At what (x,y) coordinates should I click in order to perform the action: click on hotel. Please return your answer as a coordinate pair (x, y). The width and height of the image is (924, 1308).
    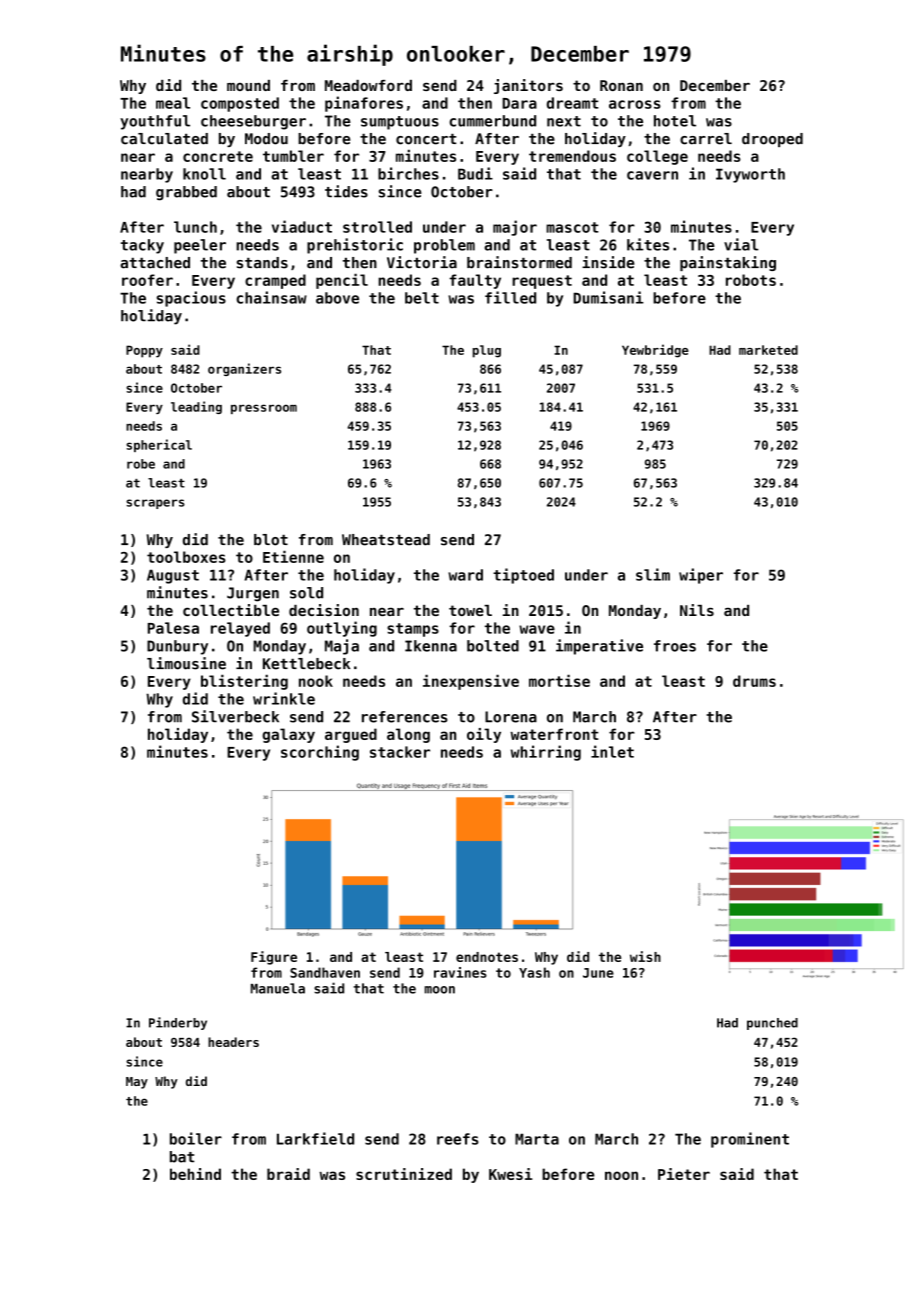
    Looking at the image, I should click on (675, 121).
